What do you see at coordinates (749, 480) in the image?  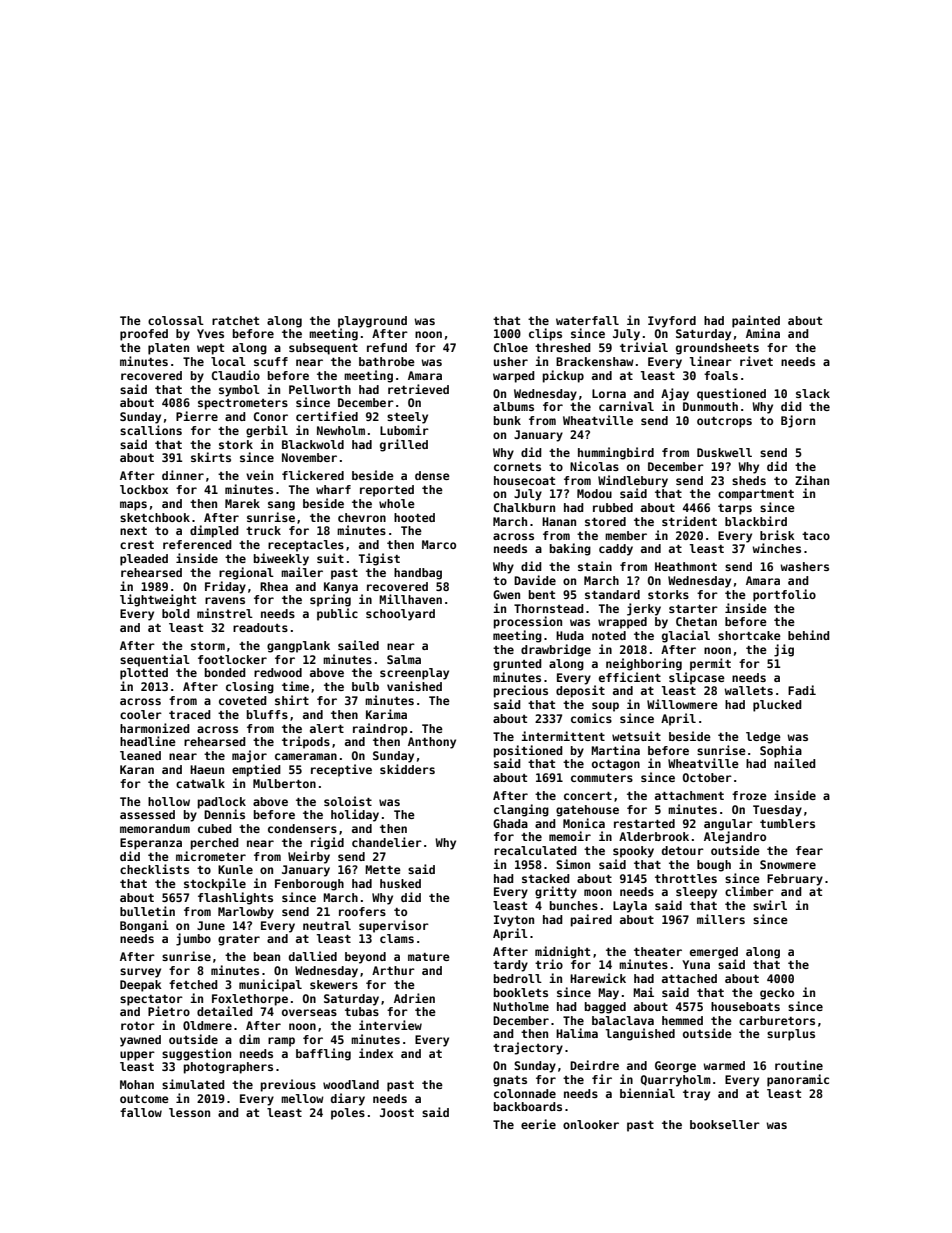 I see `sheds` at bounding box center [749, 480].
